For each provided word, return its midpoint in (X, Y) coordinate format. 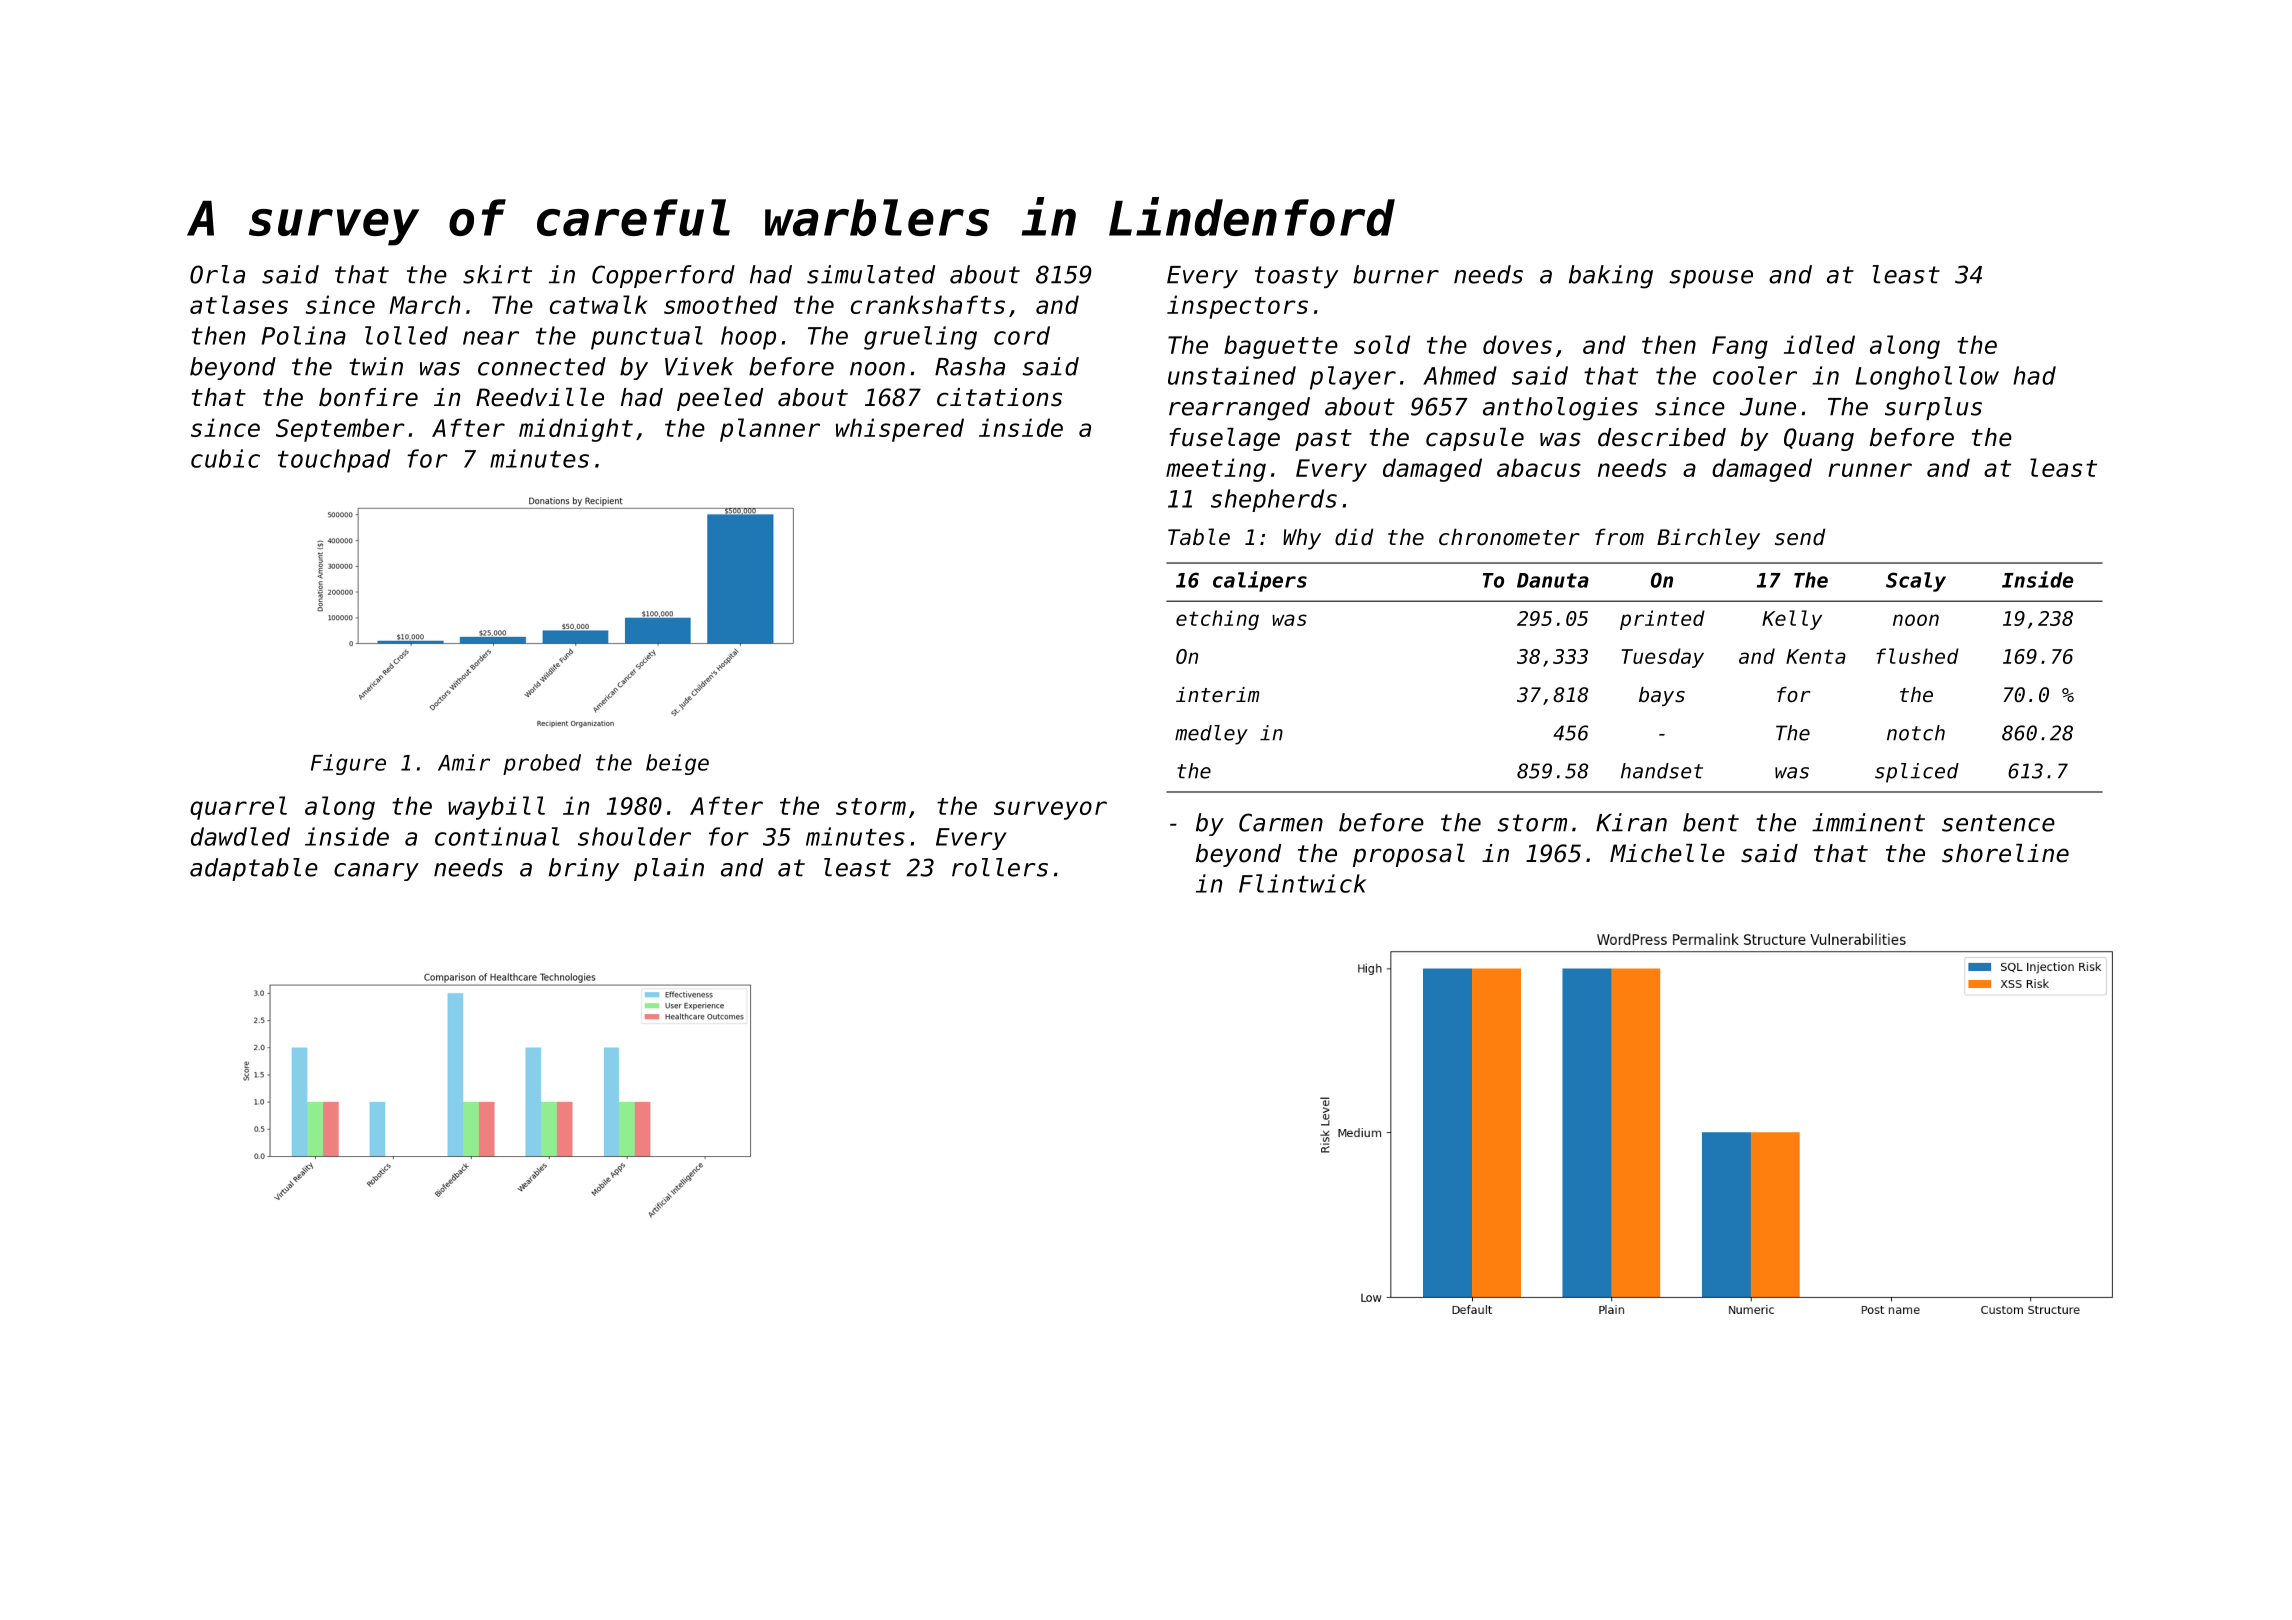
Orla (217, 274)
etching (1217, 620)
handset (1662, 771)
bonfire (368, 397)
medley (1211, 735)
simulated (871, 274)
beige (677, 764)
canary (376, 872)
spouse (1711, 279)
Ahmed (1460, 375)
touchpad (334, 461)
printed (1662, 620)
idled (1819, 344)
